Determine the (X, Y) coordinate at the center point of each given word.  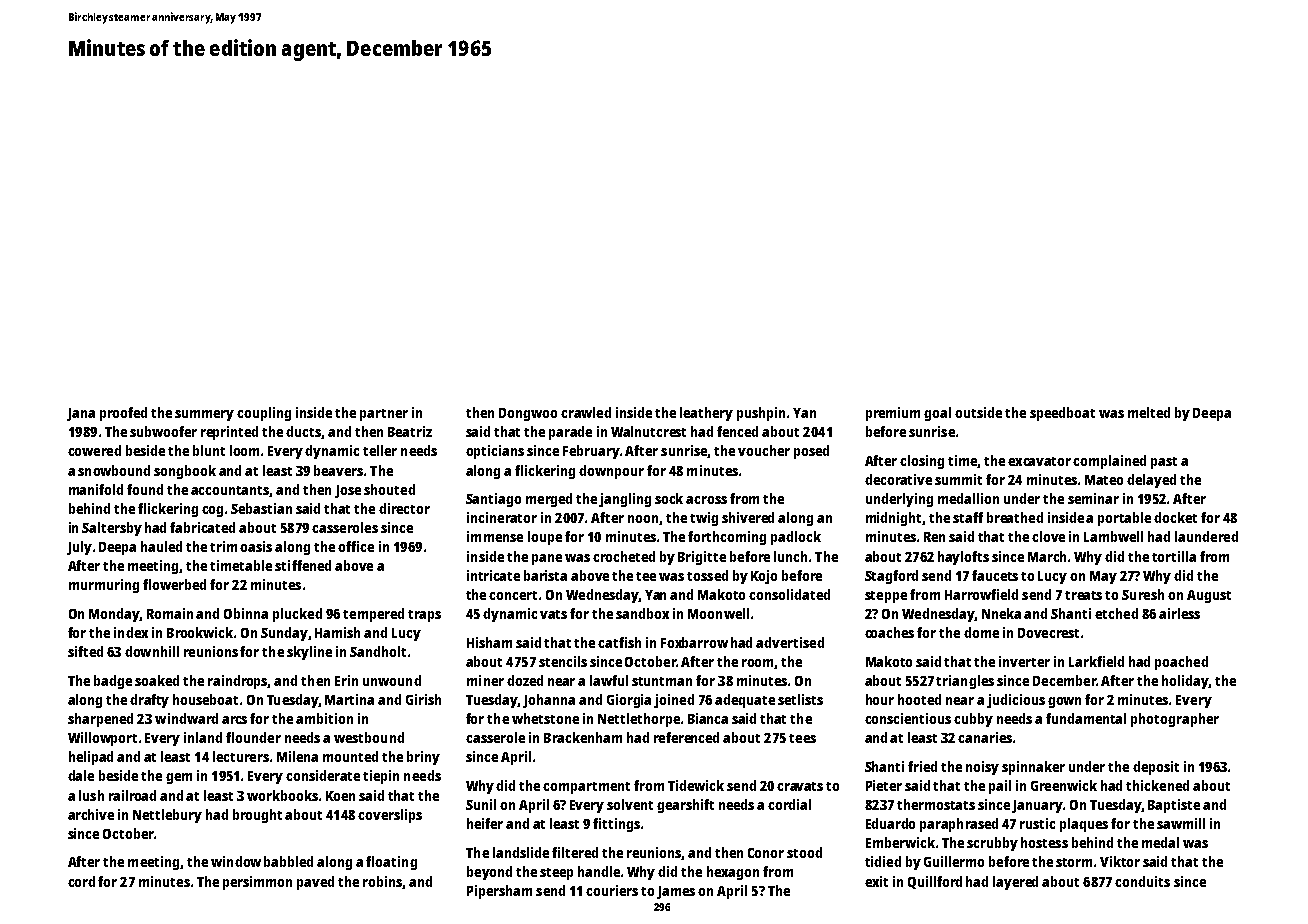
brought (257, 816)
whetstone (545, 718)
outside (978, 412)
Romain (170, 613)
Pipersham (499, 892)
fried (922, 766)
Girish (423, 699)
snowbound (114, 470)
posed (811, 452)
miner (485, 680)
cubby (973, 720)
